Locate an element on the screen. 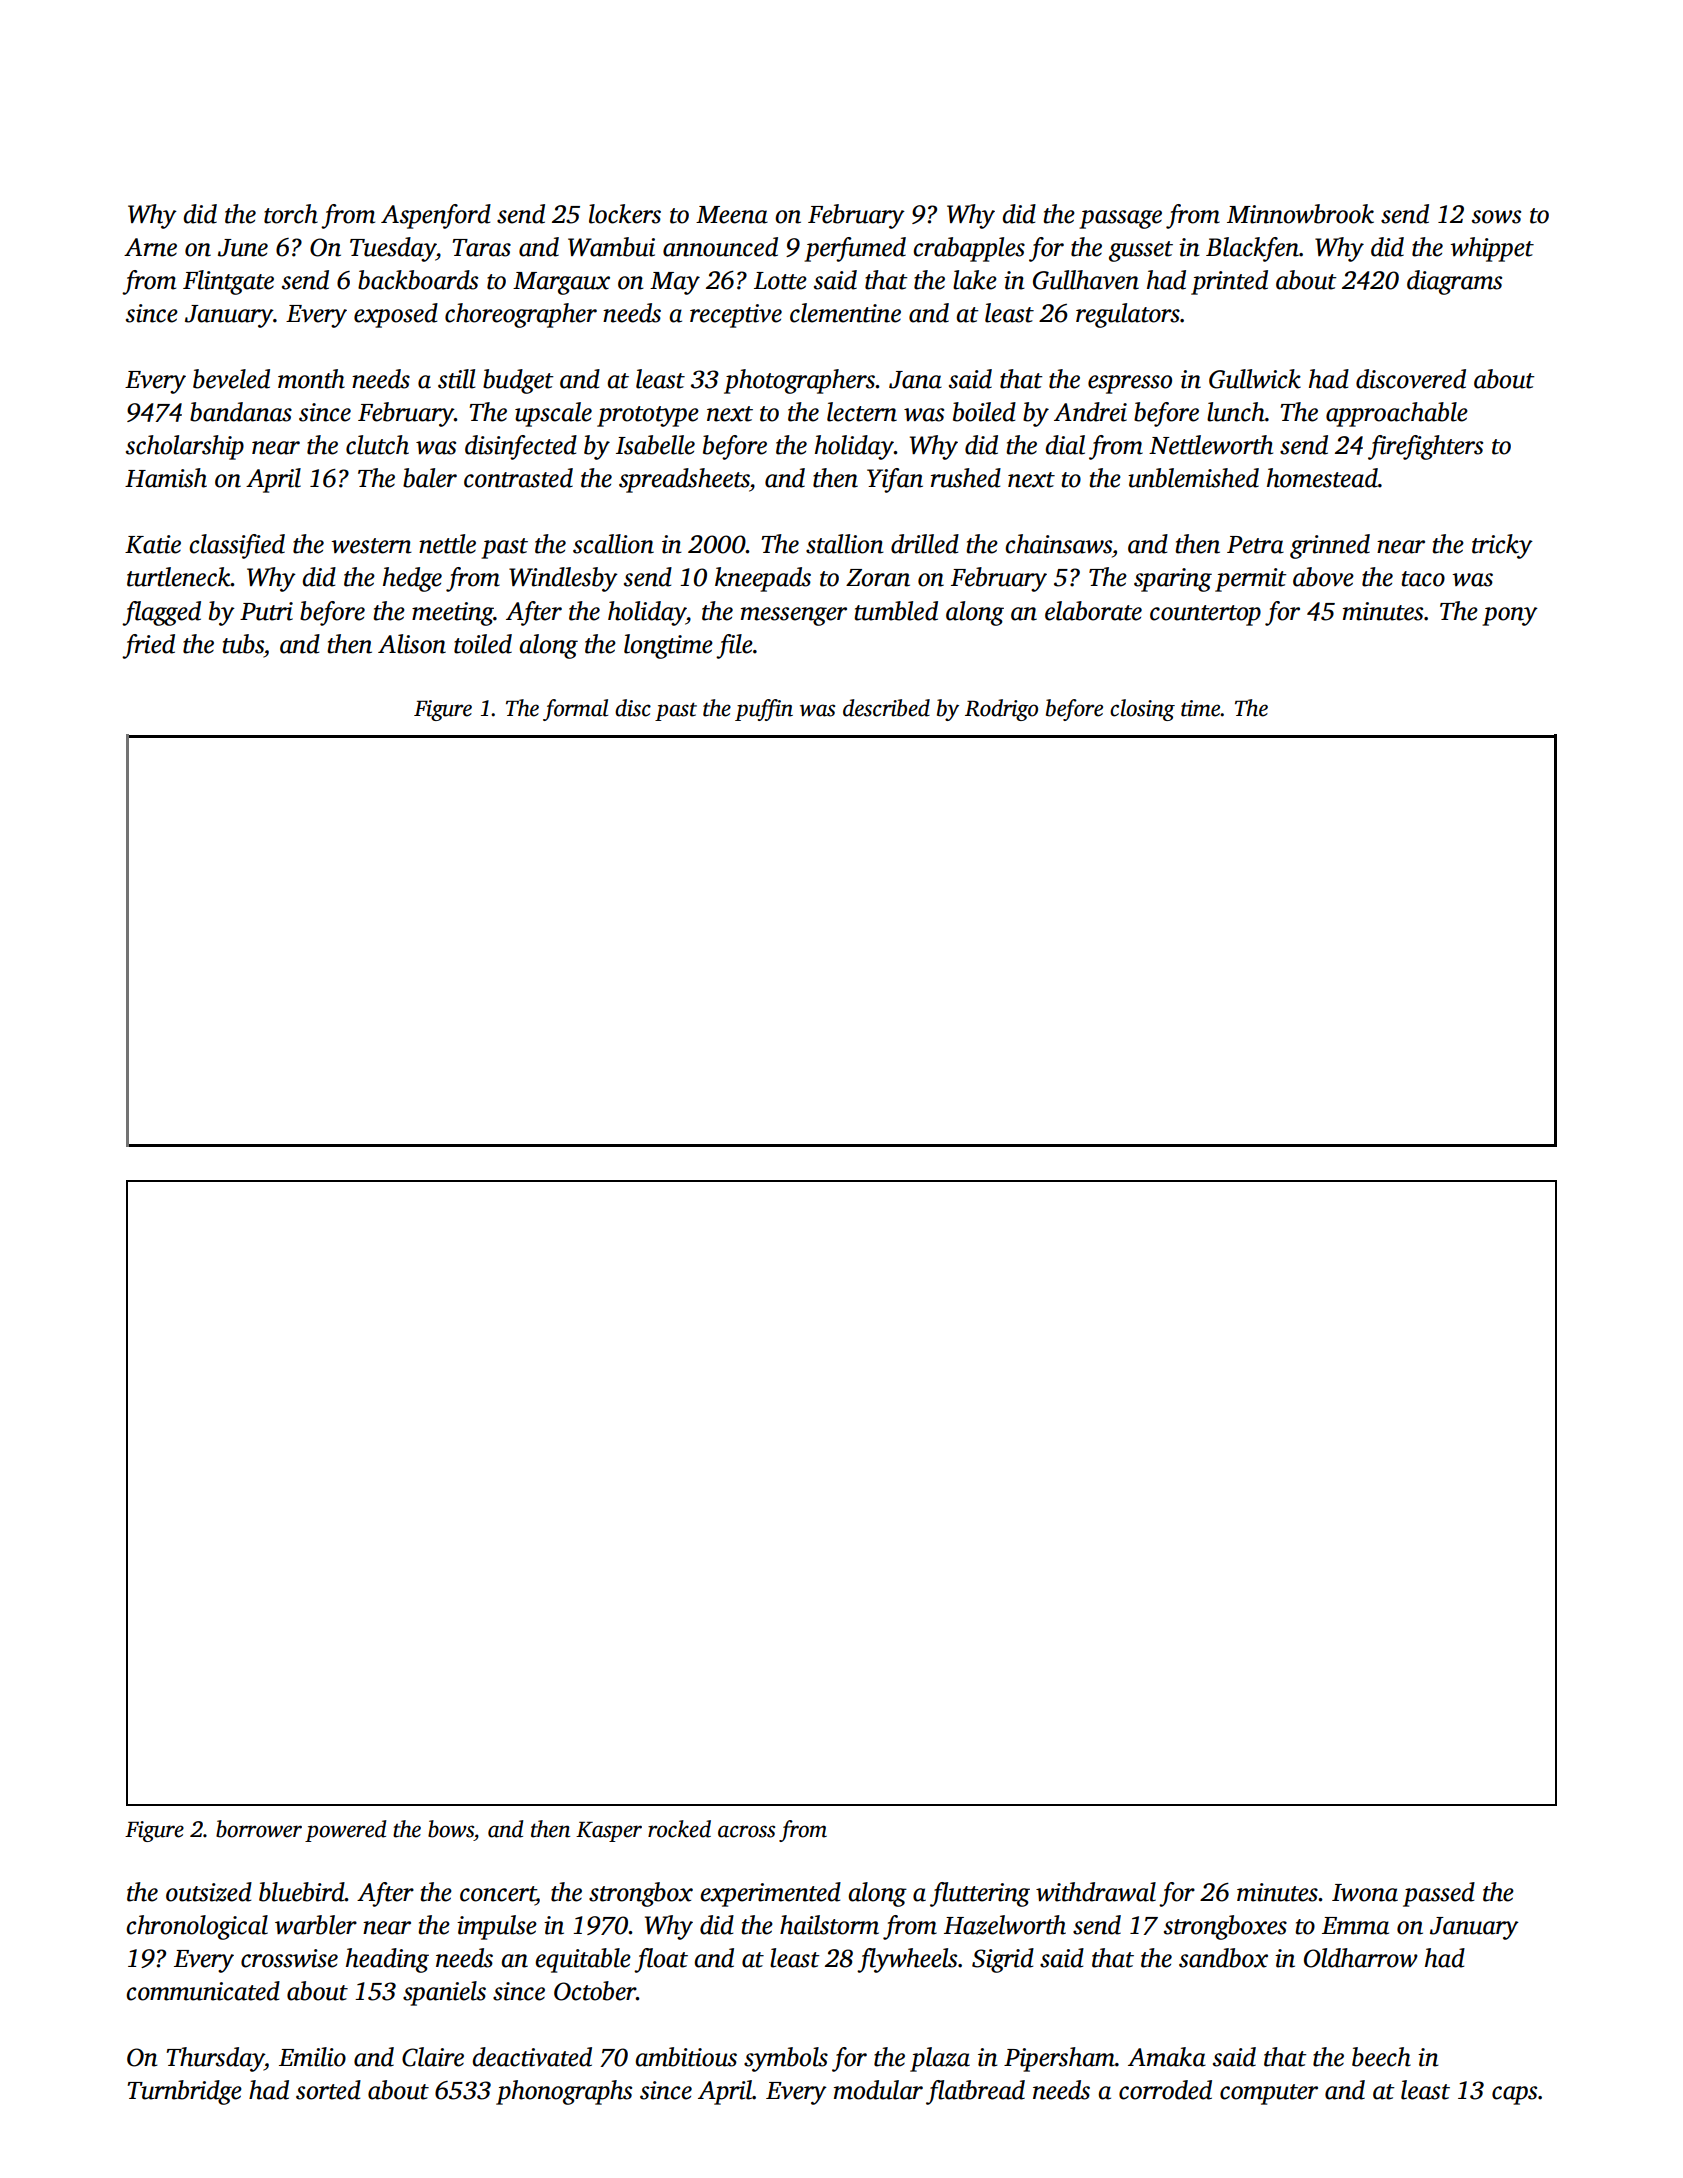 The width and height of the screenshot is (1683, 2178). pony is located at coordinates (1510, 616).
